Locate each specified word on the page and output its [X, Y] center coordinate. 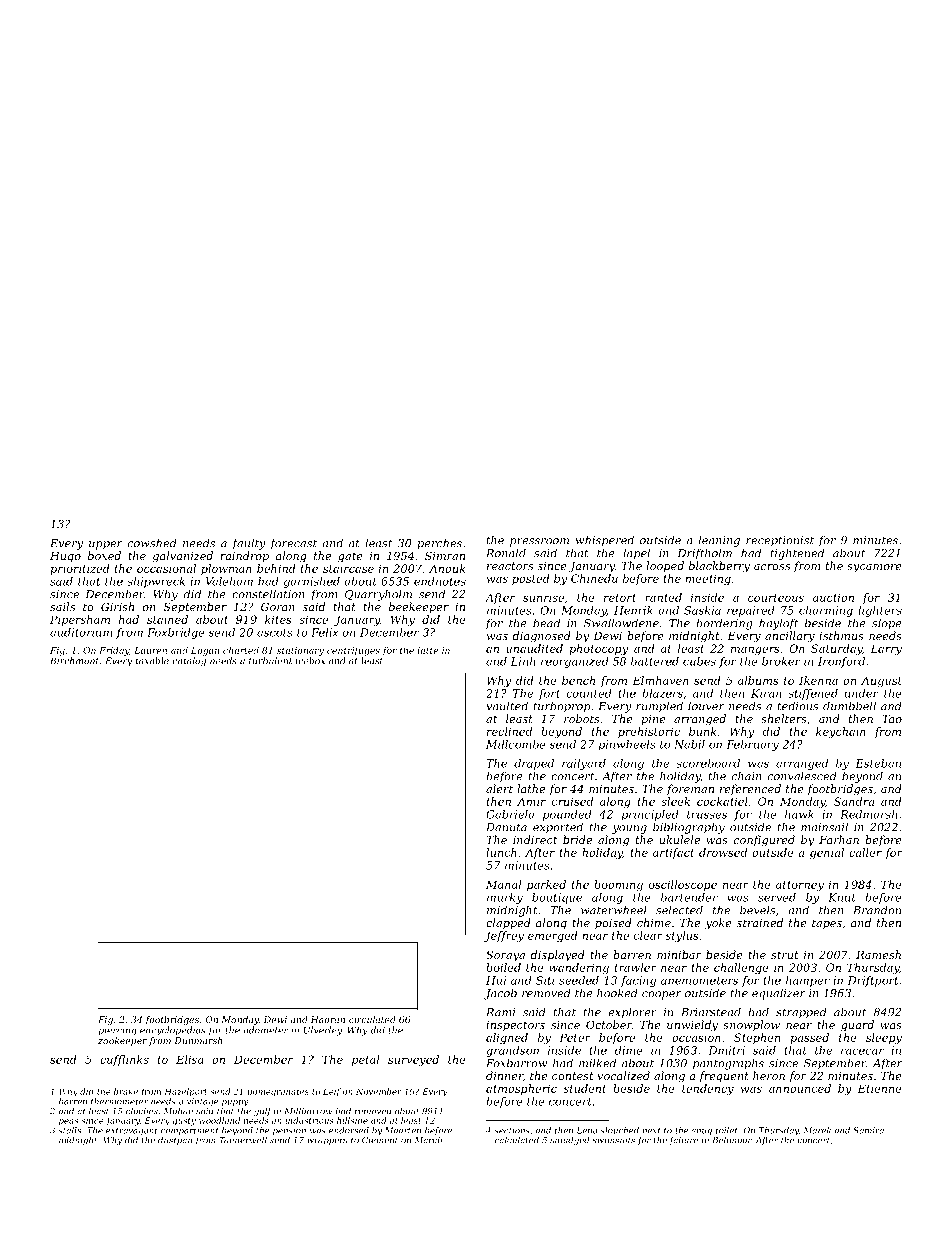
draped [534, 764]
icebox [310, 661]
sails [62, 606]
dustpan [175, 1140]
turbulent [270, 661]
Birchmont [74, 661]
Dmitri [726, 1050]
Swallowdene [621, 623]
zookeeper [122, 1041]
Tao [892, 719]
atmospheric [521, 1089]
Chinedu [594, 578]
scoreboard [708, 763]
